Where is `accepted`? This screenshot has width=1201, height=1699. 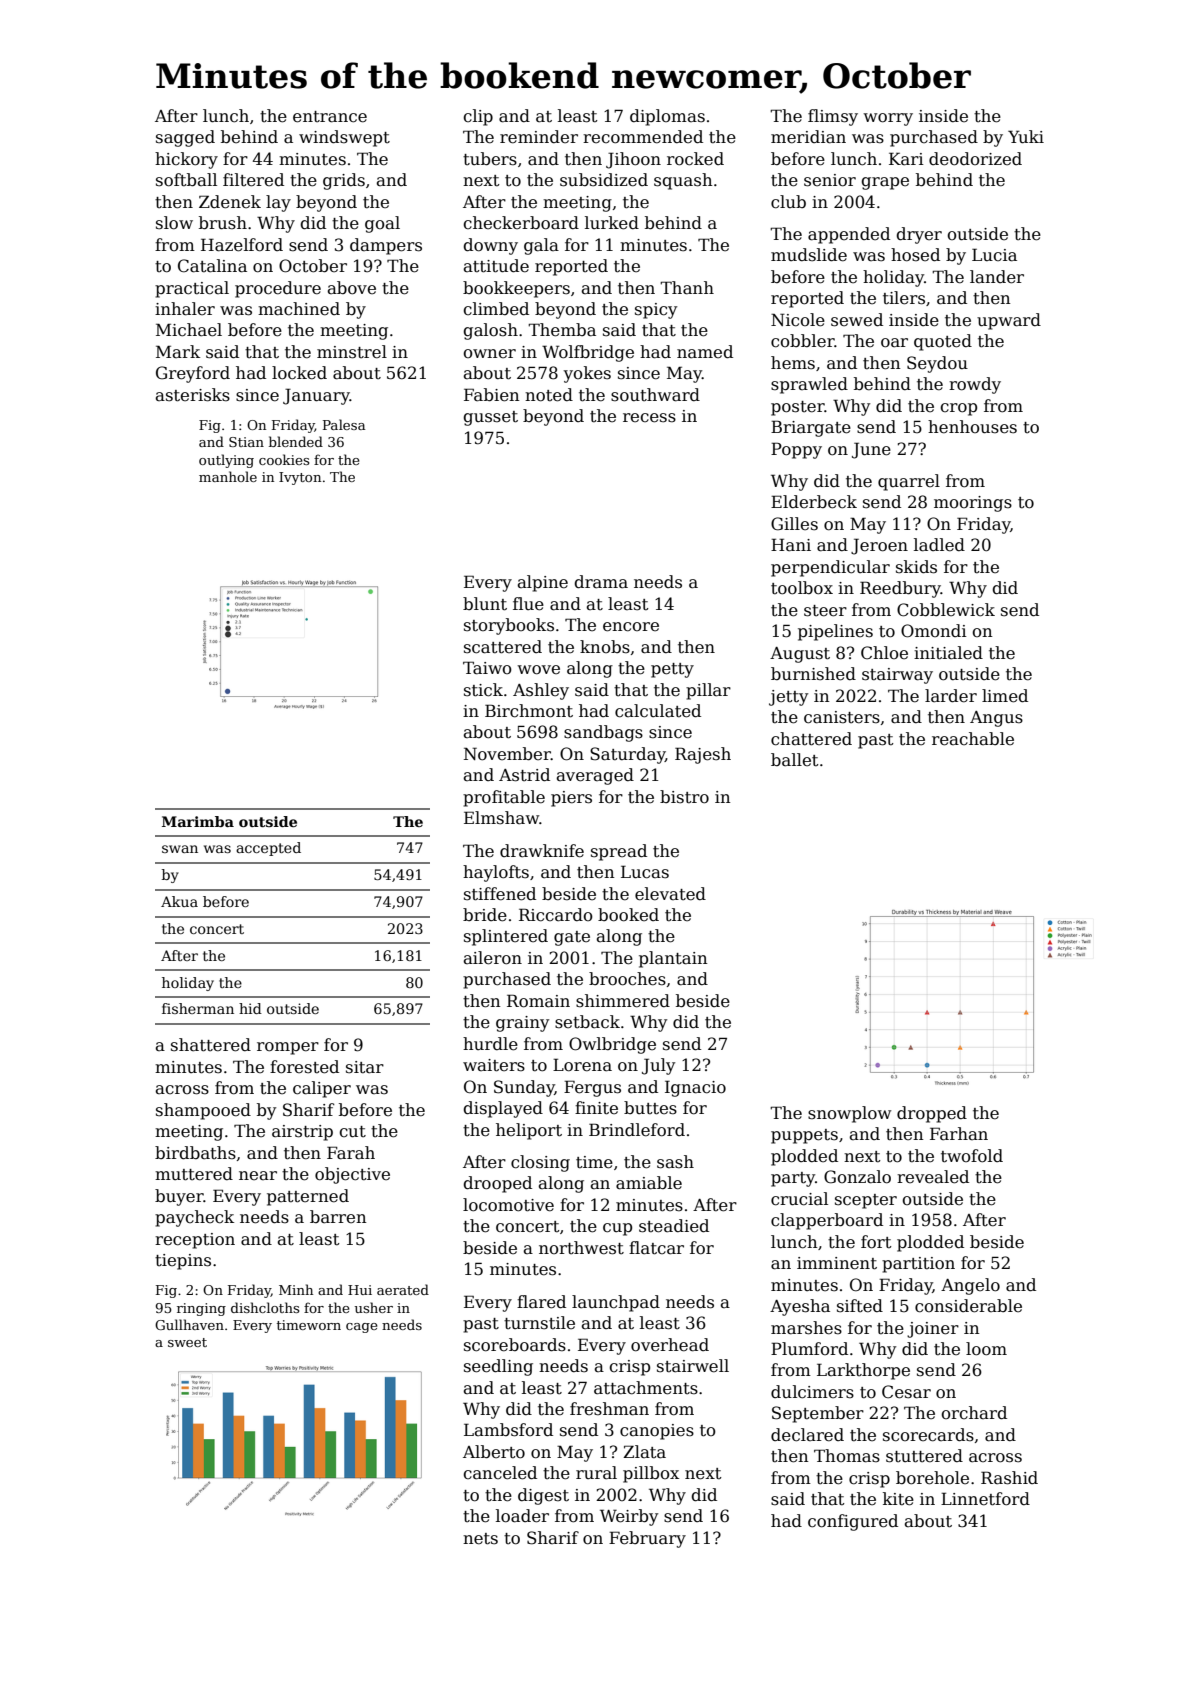
accepted is located at coordinates (268, 849).
